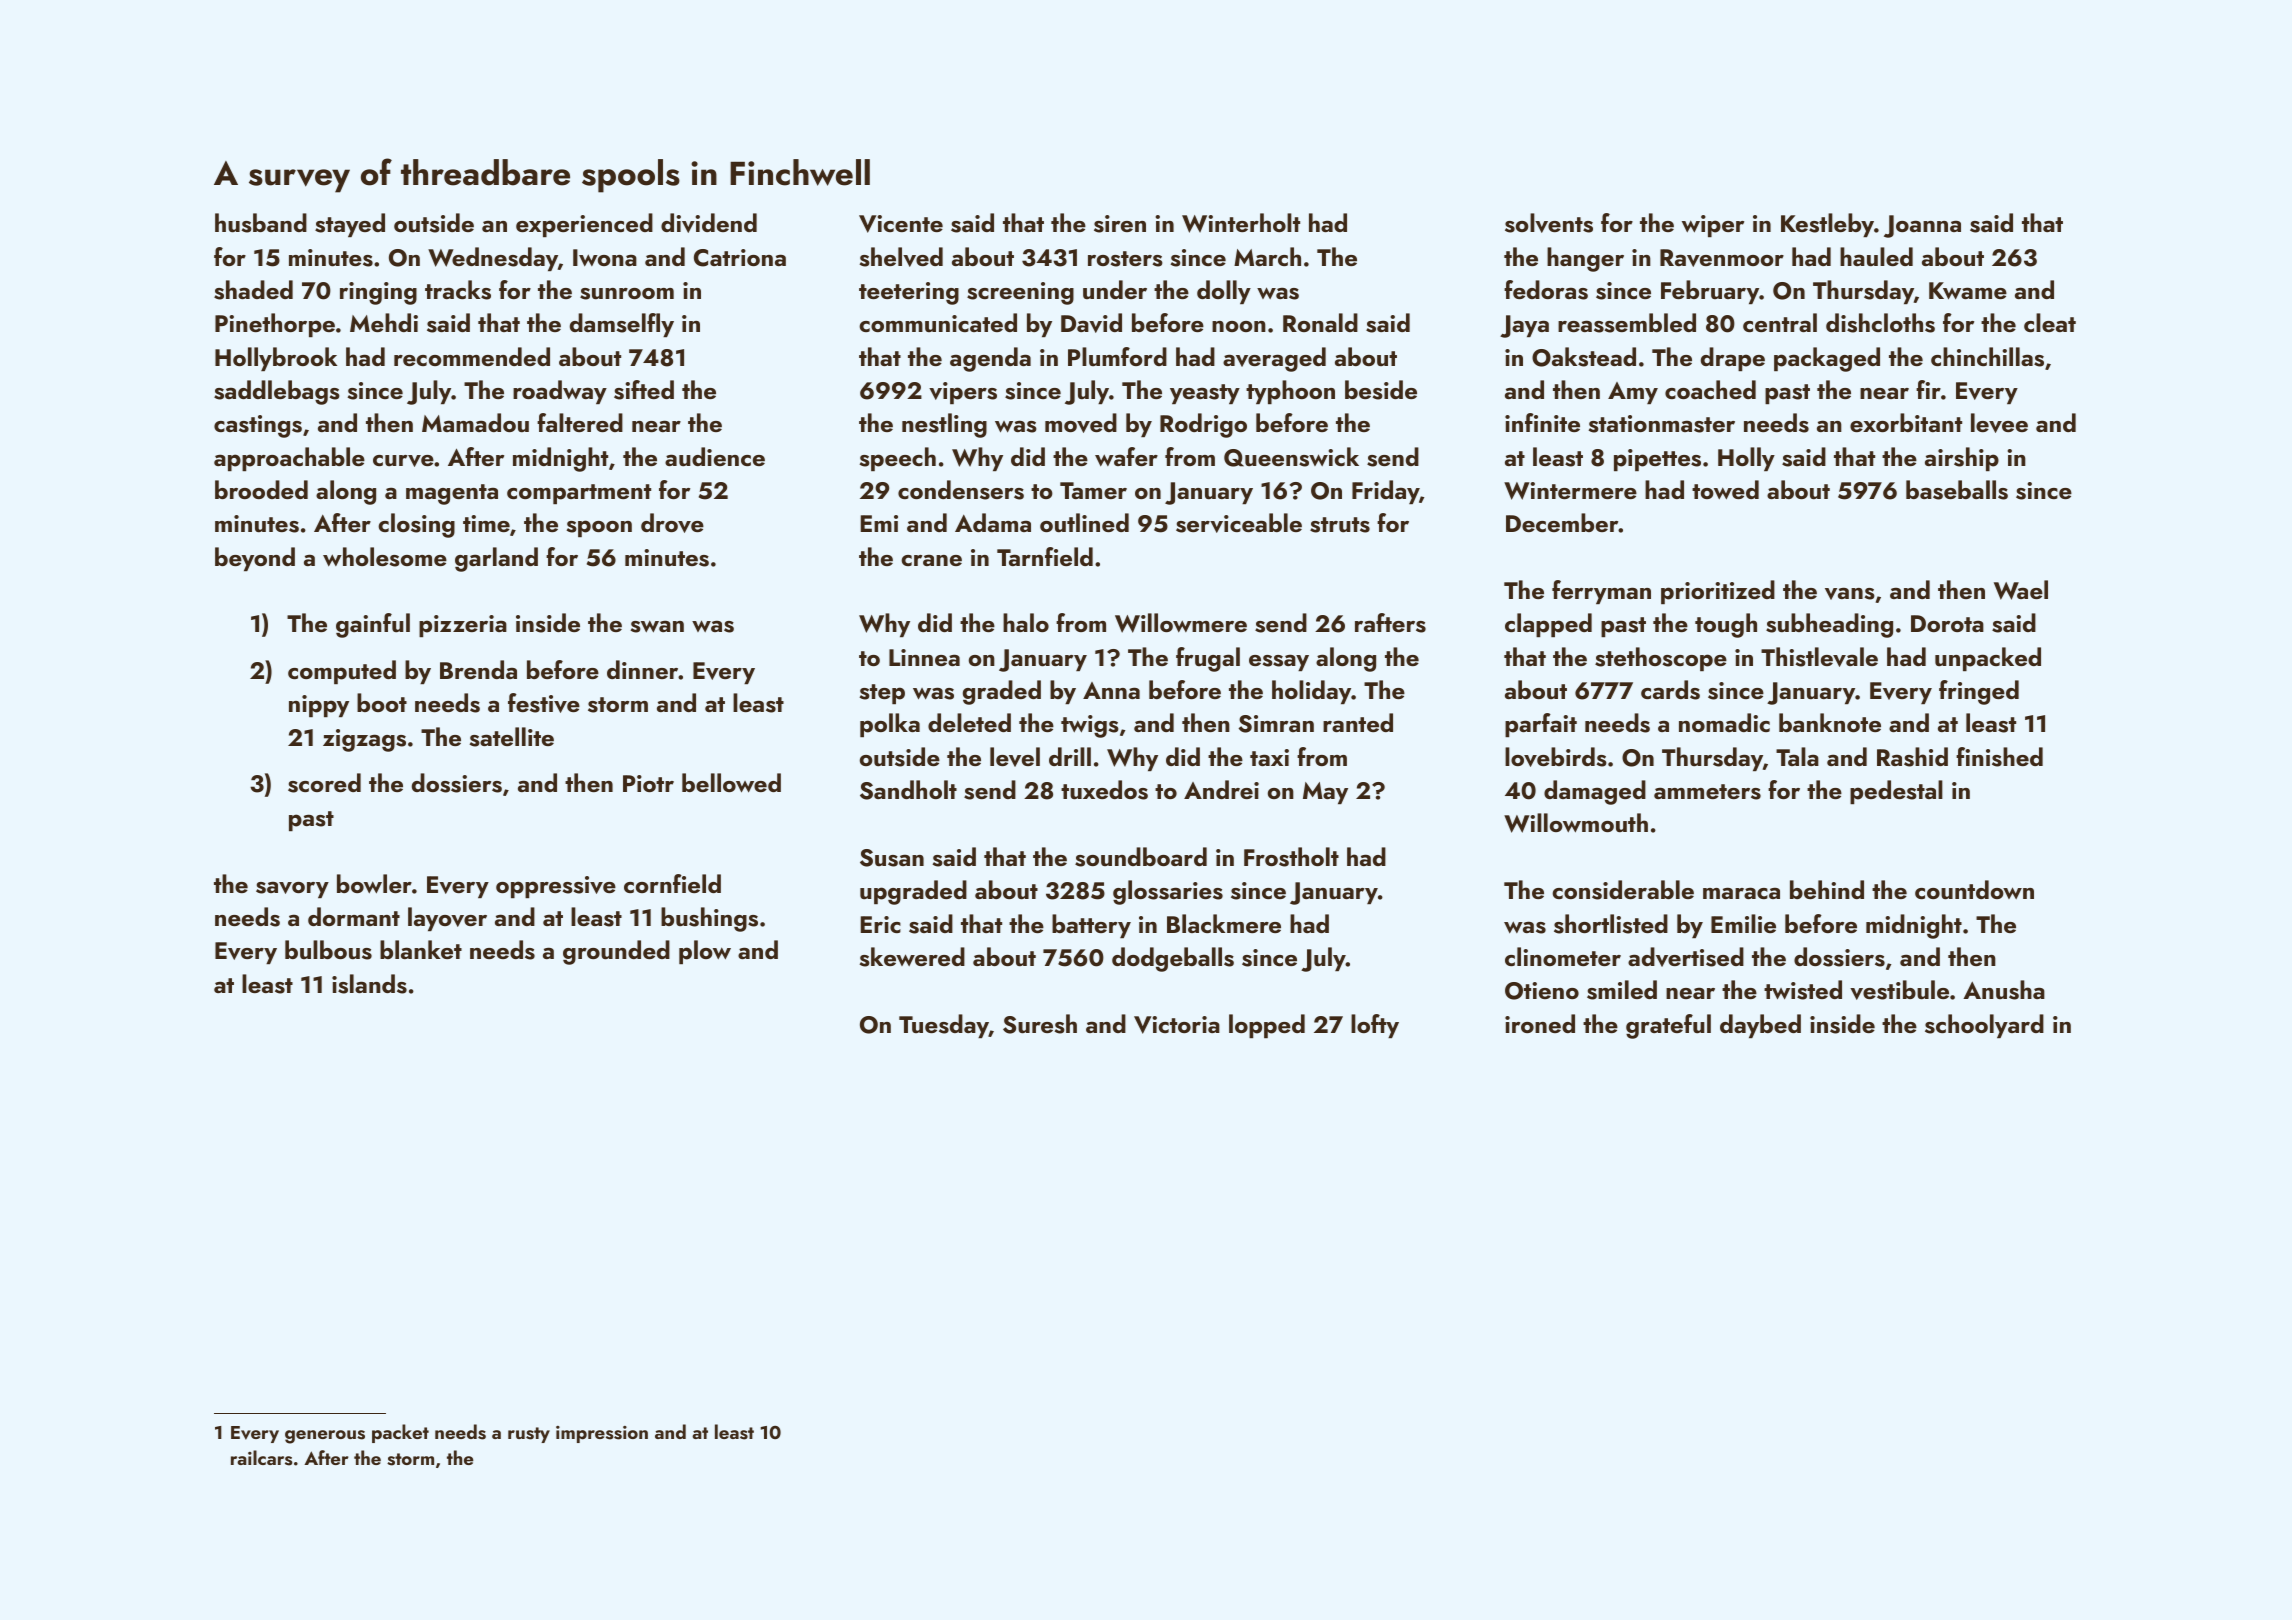  Describe the element at coordinates (319, 706) in the screenshot. I see `nippy` at that location.
